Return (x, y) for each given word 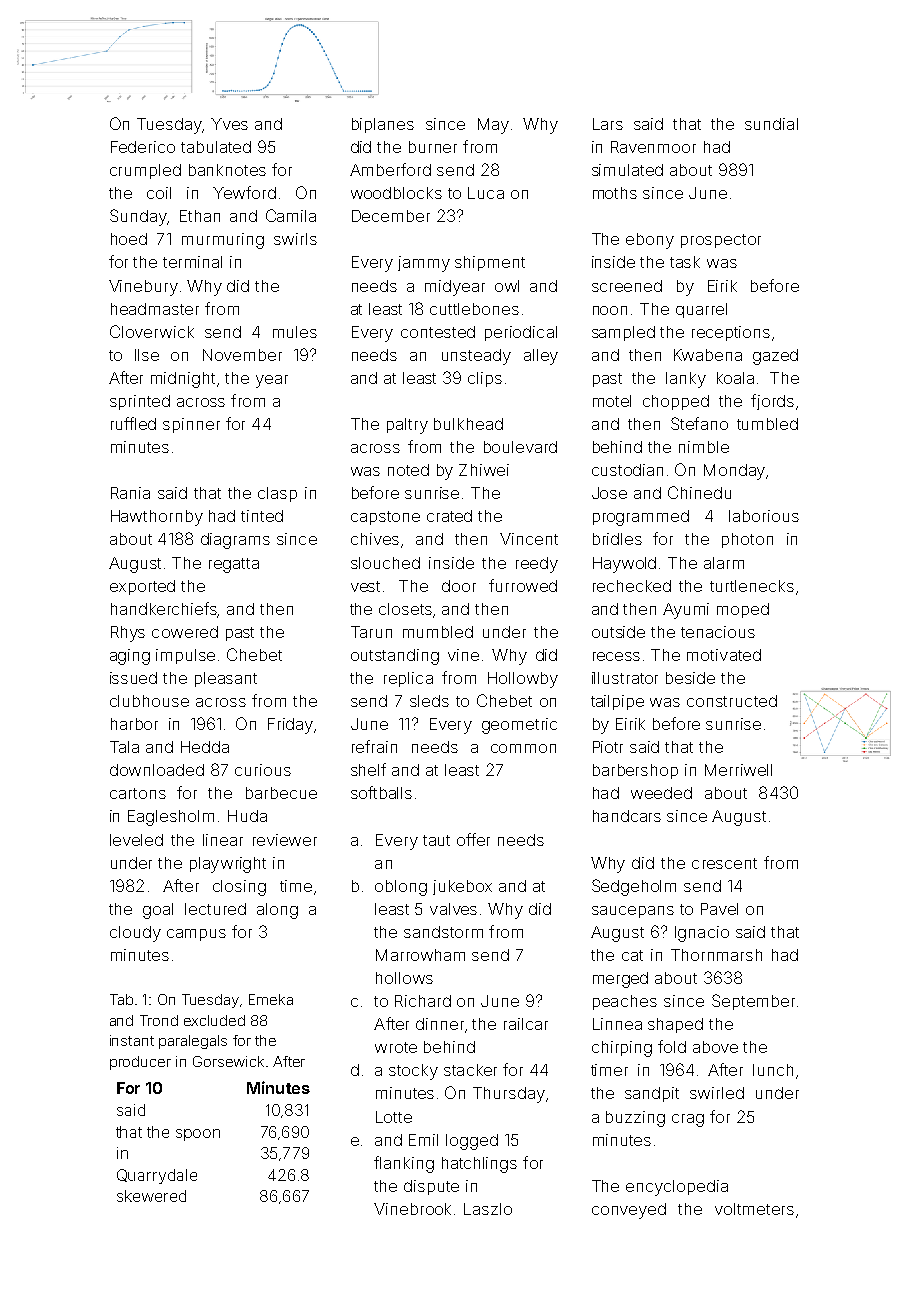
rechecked (632, 586)
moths (615, 193)
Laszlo (488, 1209)
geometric (519, 726)
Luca (486, 193)
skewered (151, 1196)
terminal (192, 262)
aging (130, 657)
